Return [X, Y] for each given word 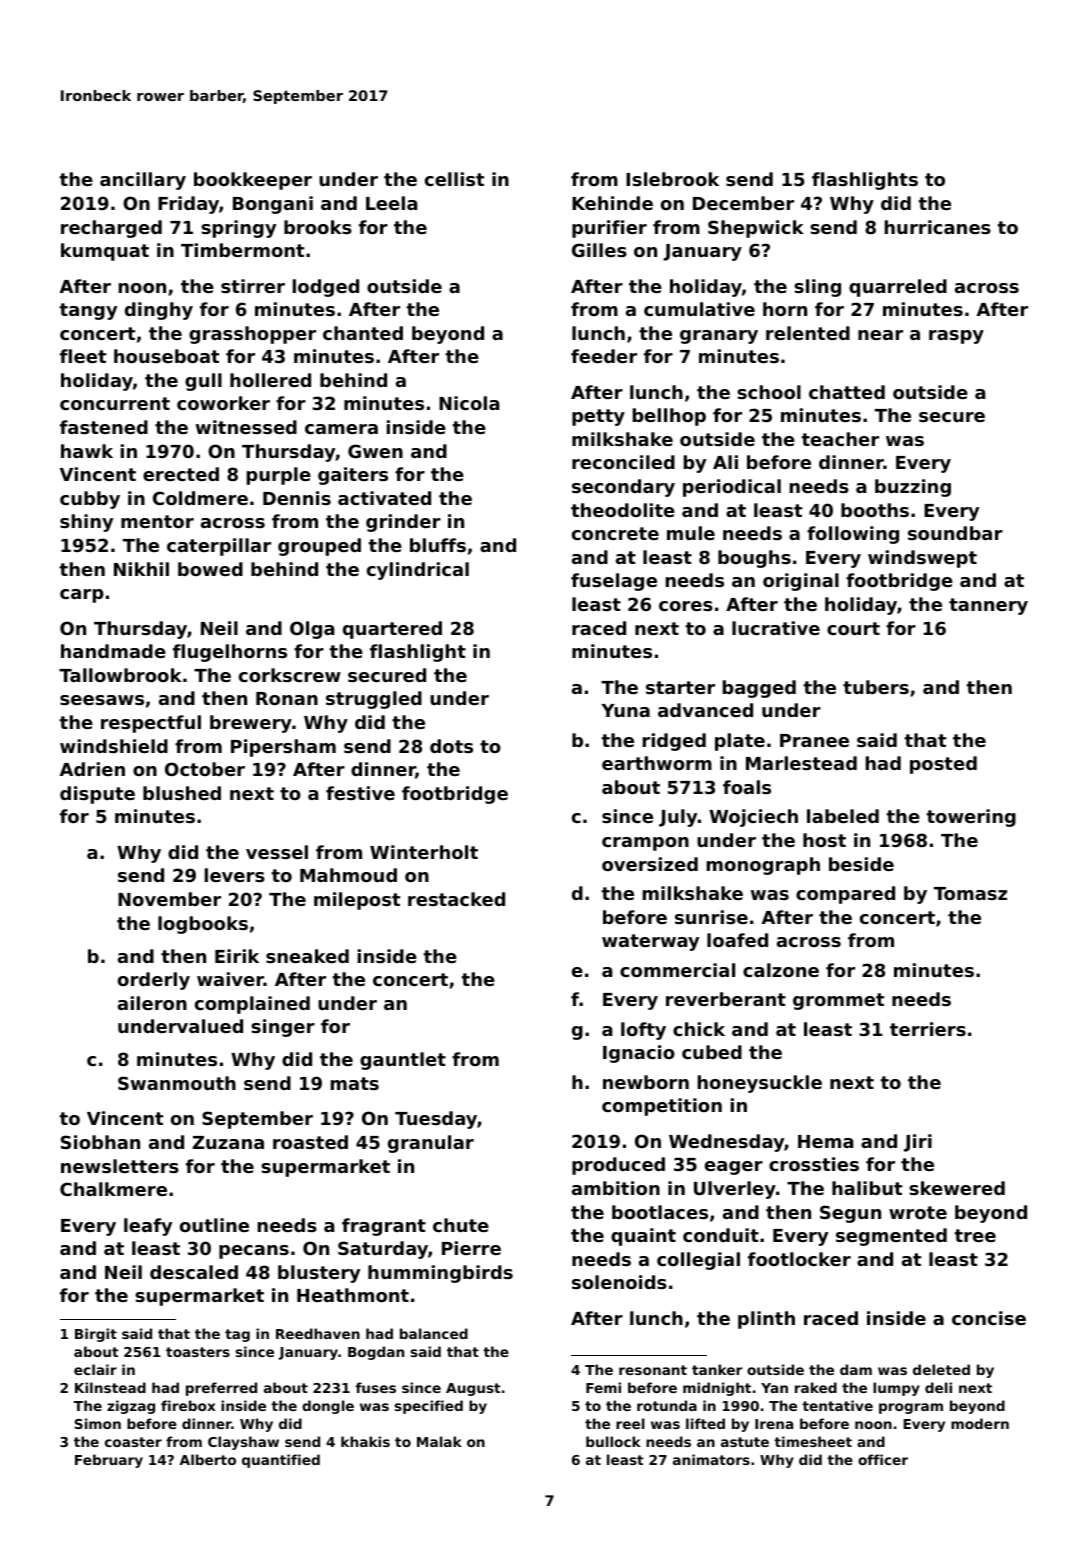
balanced [434, 1333]
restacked [456, 899]
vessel [277, 852]
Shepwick [756, 229]
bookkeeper [253, 181]
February [109, 1461]
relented [808, 333]
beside [861, 864]
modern [980, 1423]
